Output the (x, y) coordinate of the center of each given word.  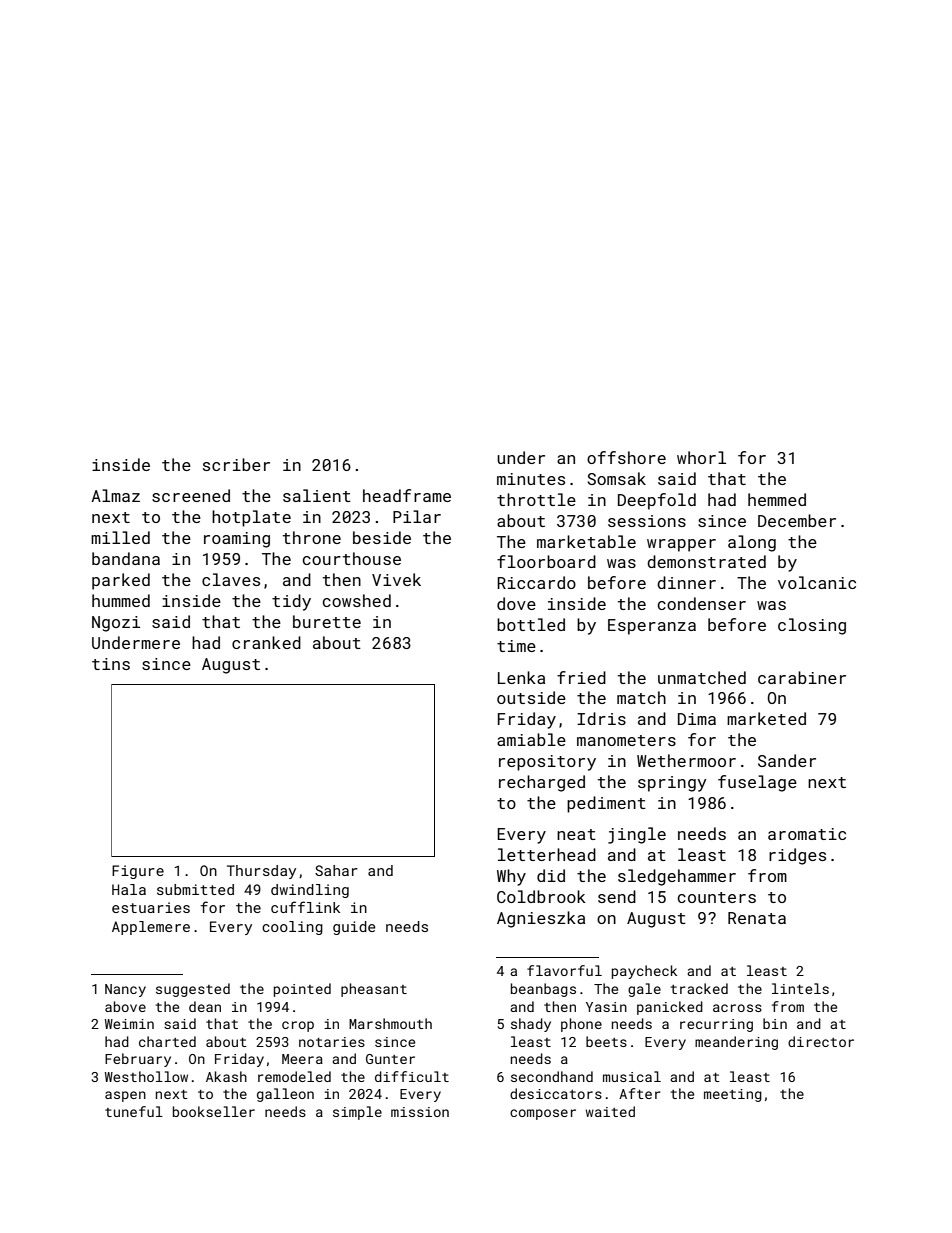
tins (111, 664)
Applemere (151, 928)
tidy (291, 602)
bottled (531, 624)
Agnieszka (541, 919)
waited (610, 1111)
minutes (531, 479)
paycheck (644, 972)
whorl (701, 457)
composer (543, 1114)
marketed (766, 718)
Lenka (521, 677)
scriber (236, 464)
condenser (702, 603)
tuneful (134, 1111)
